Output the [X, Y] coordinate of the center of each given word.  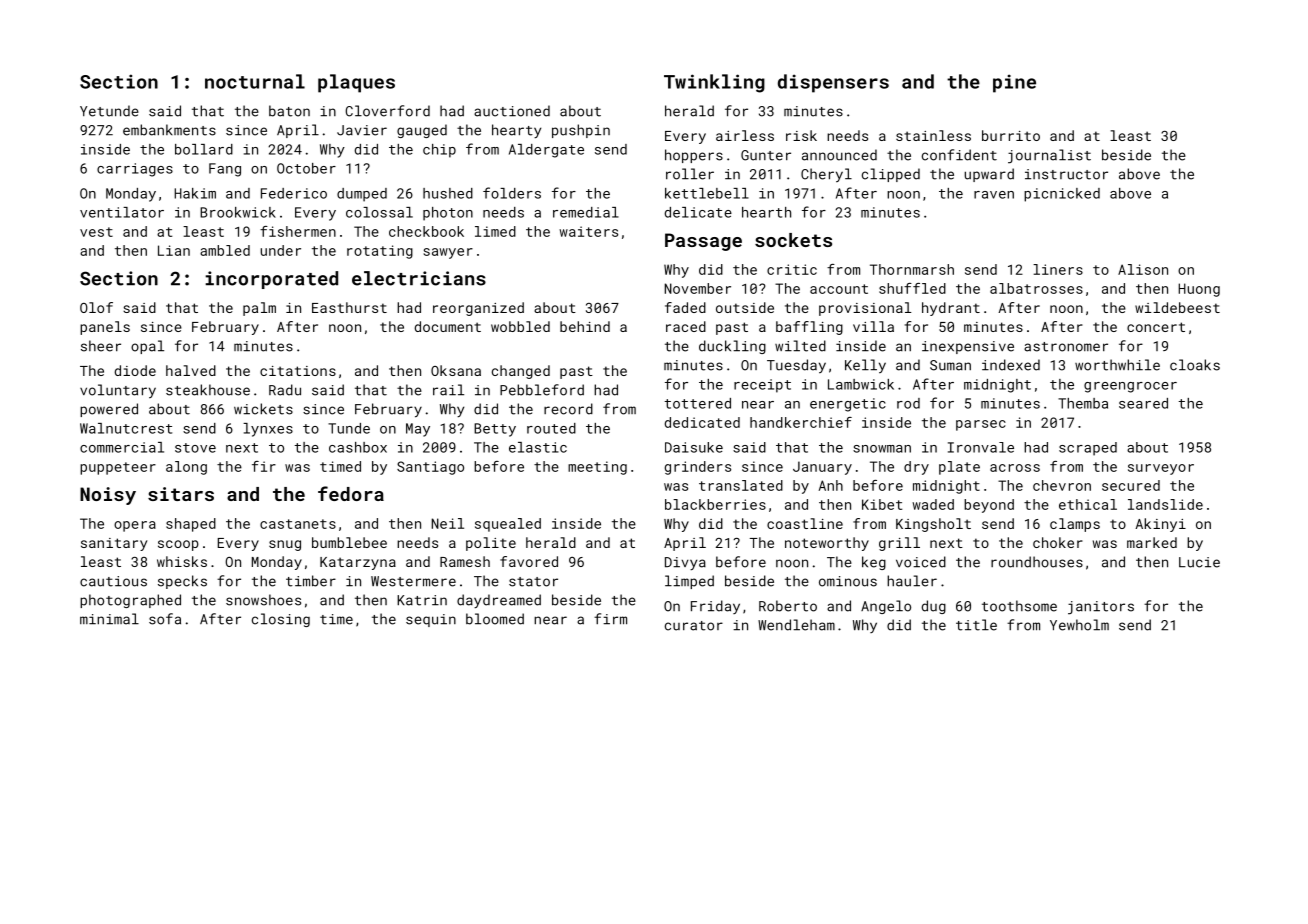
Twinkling [714, 83]
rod [908, 403]
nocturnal [255, 81]
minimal [109, 619]
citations [298, 371]
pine [1014, 83]
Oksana [456, 370]
